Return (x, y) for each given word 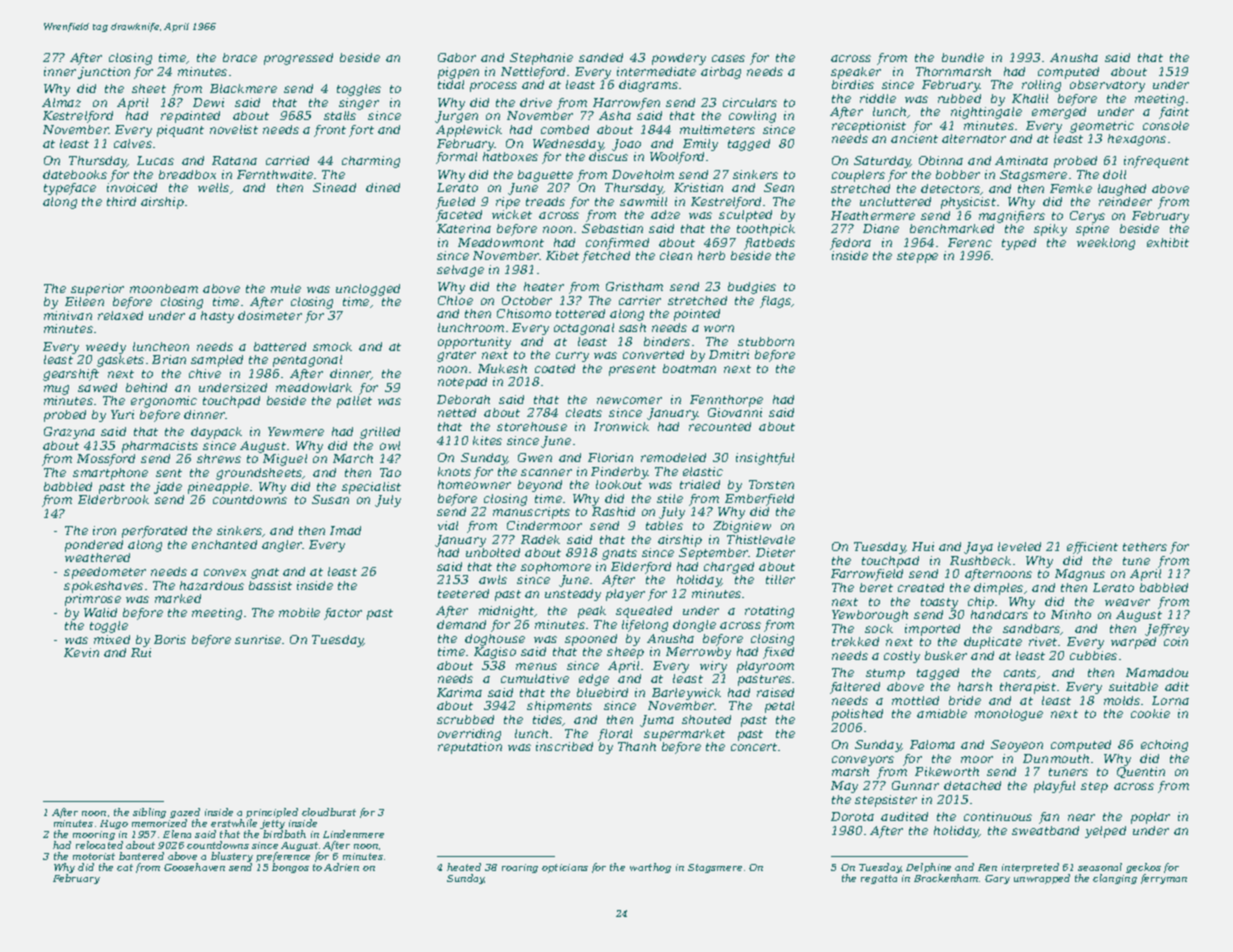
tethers (1145, 546)
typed (1019, 244)
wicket (512, 214)
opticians (565, 868)
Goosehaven (194, 867)
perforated (154, 532)
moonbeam (164, 288)
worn (719, 328)
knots (454, 471)
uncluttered (895, 201)
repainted (190, 117)
